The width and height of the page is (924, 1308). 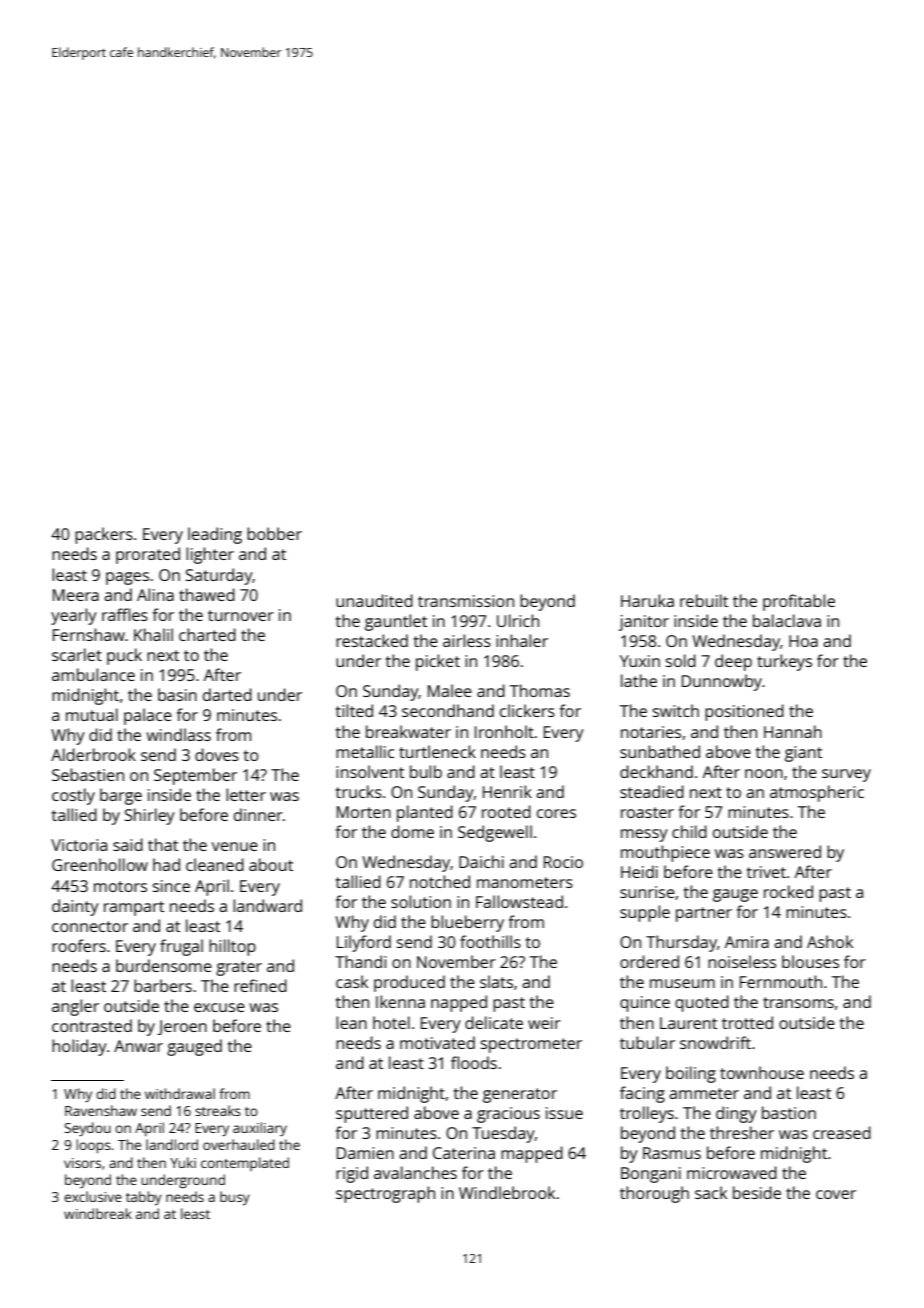 What do you see at coordinates (507, 1192) in the page?
I see `Windlebrook` at bounding box center [507, 1192].
